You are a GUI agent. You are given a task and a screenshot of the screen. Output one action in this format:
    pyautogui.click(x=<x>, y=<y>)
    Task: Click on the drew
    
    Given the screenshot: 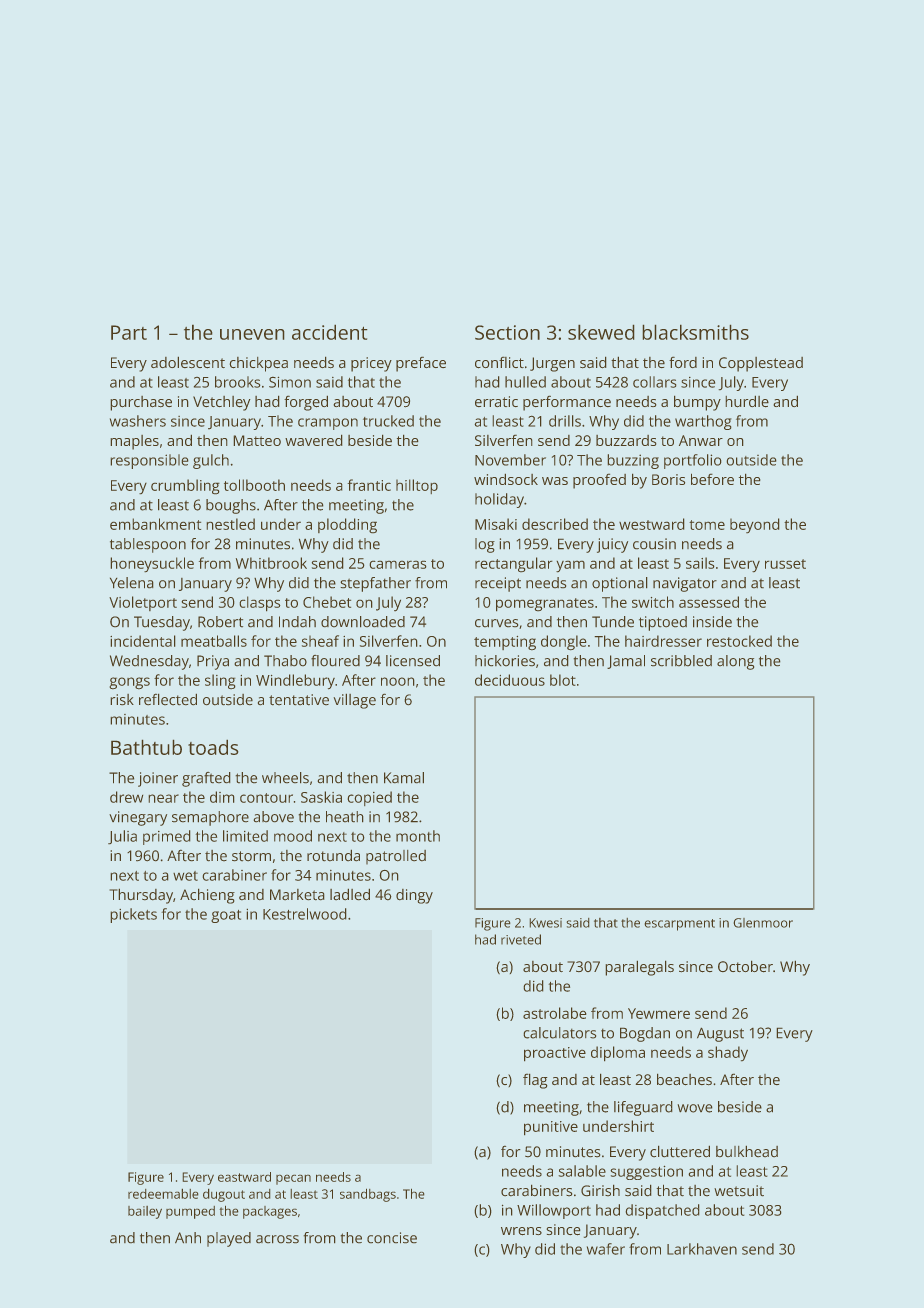 What is the action you would take?
    pyautogui.click(x=126, y=797)
